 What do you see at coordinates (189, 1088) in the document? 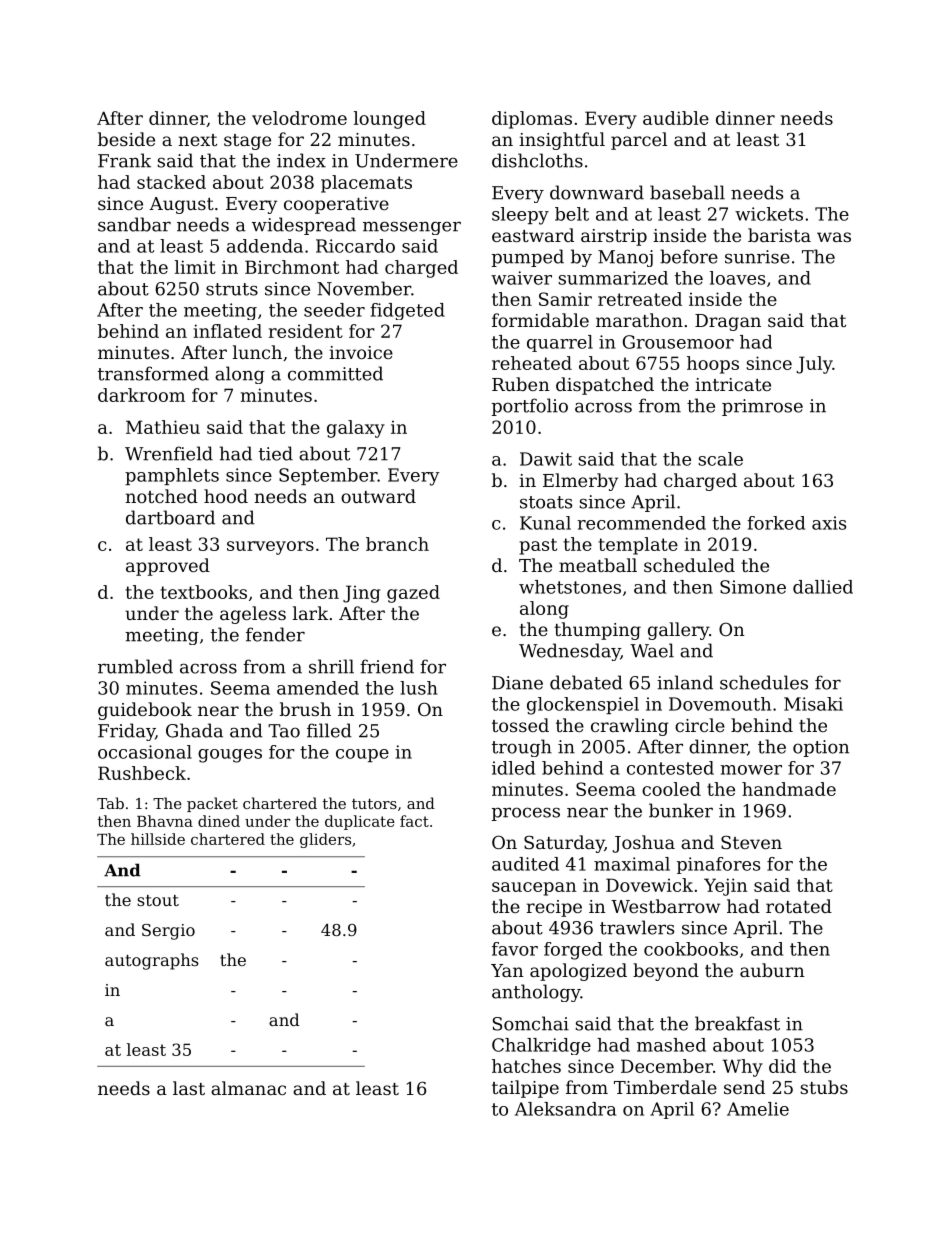
I see `last` at bounding box center [189, 1088].
